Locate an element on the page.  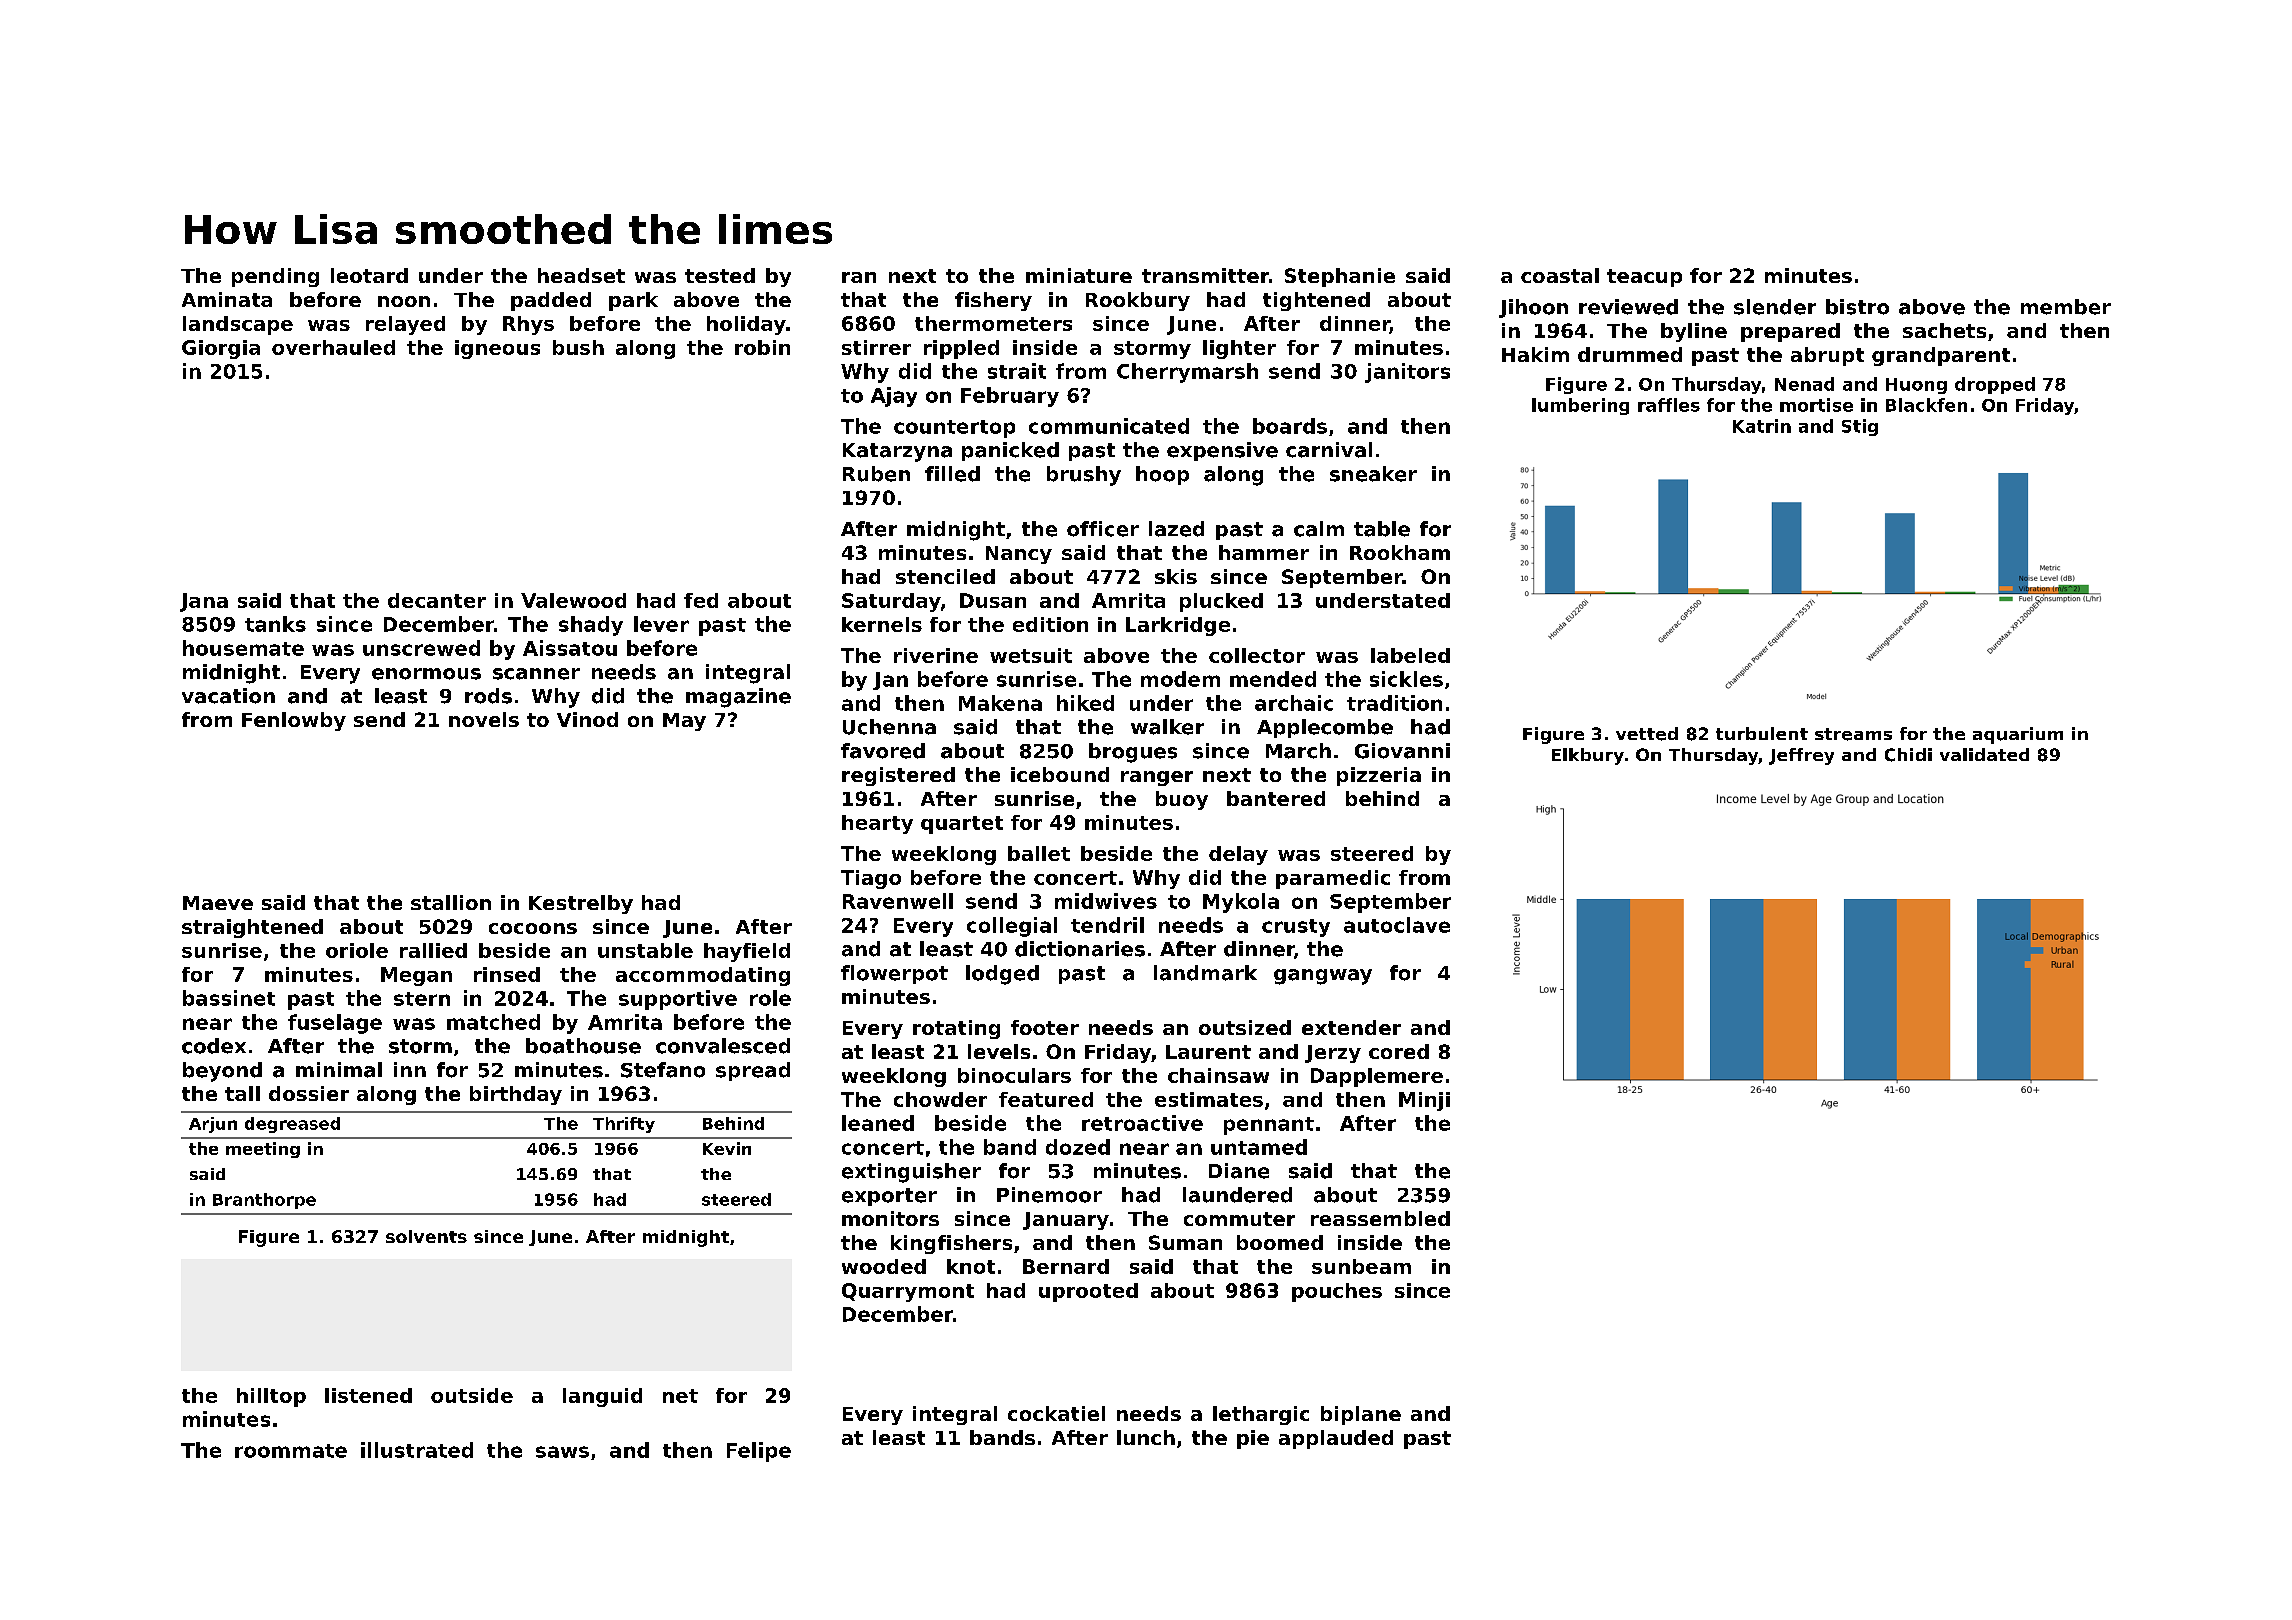
pending is located at coordinates (275, 277).
